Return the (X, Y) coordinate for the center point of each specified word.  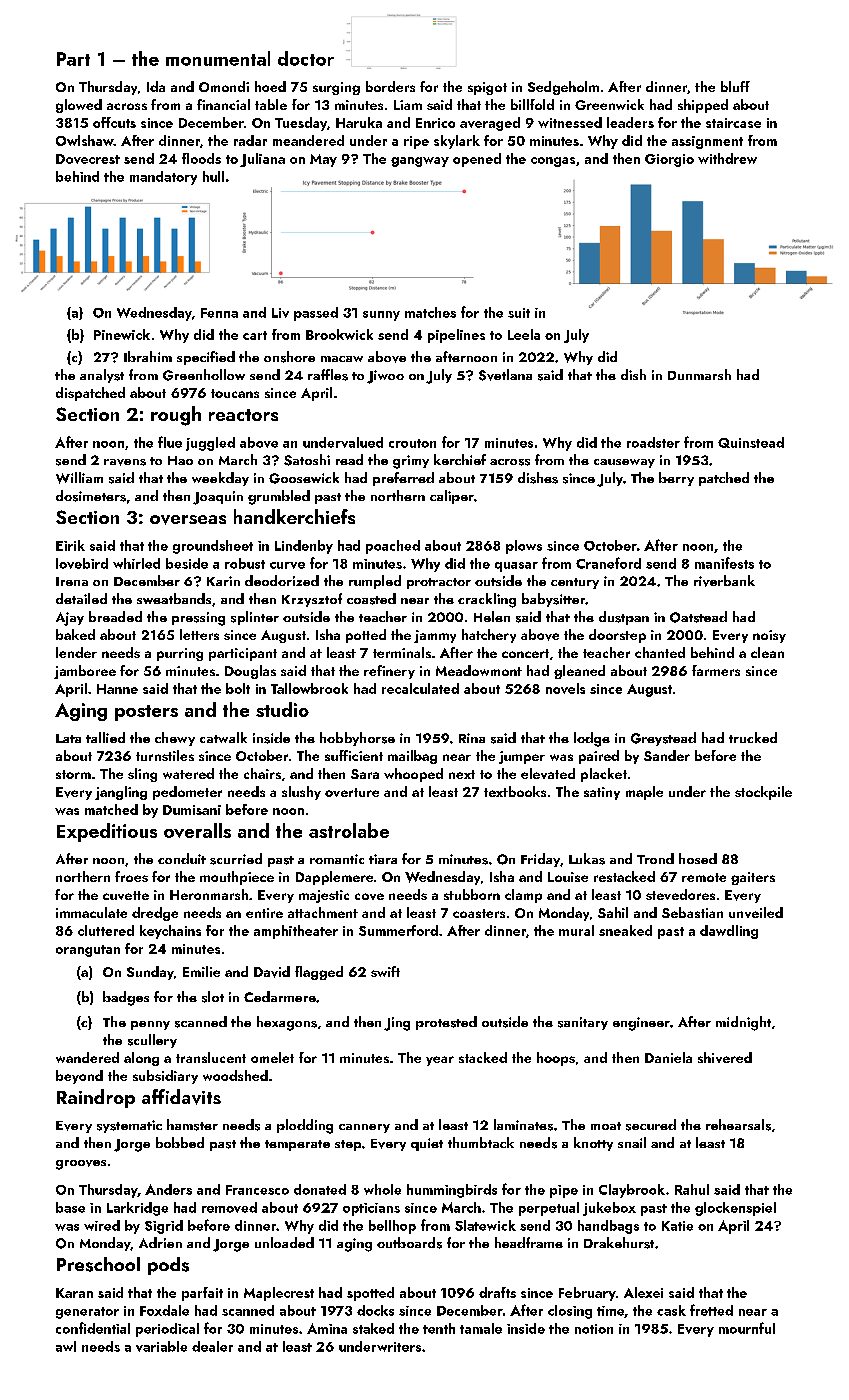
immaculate (91, 912)
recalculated (420, 688)
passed (316, 314)
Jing (397, 1024)
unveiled (756, 912)
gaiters (753, 878)
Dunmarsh (699, 374)
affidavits (181, 1097)
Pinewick (122, 334)
